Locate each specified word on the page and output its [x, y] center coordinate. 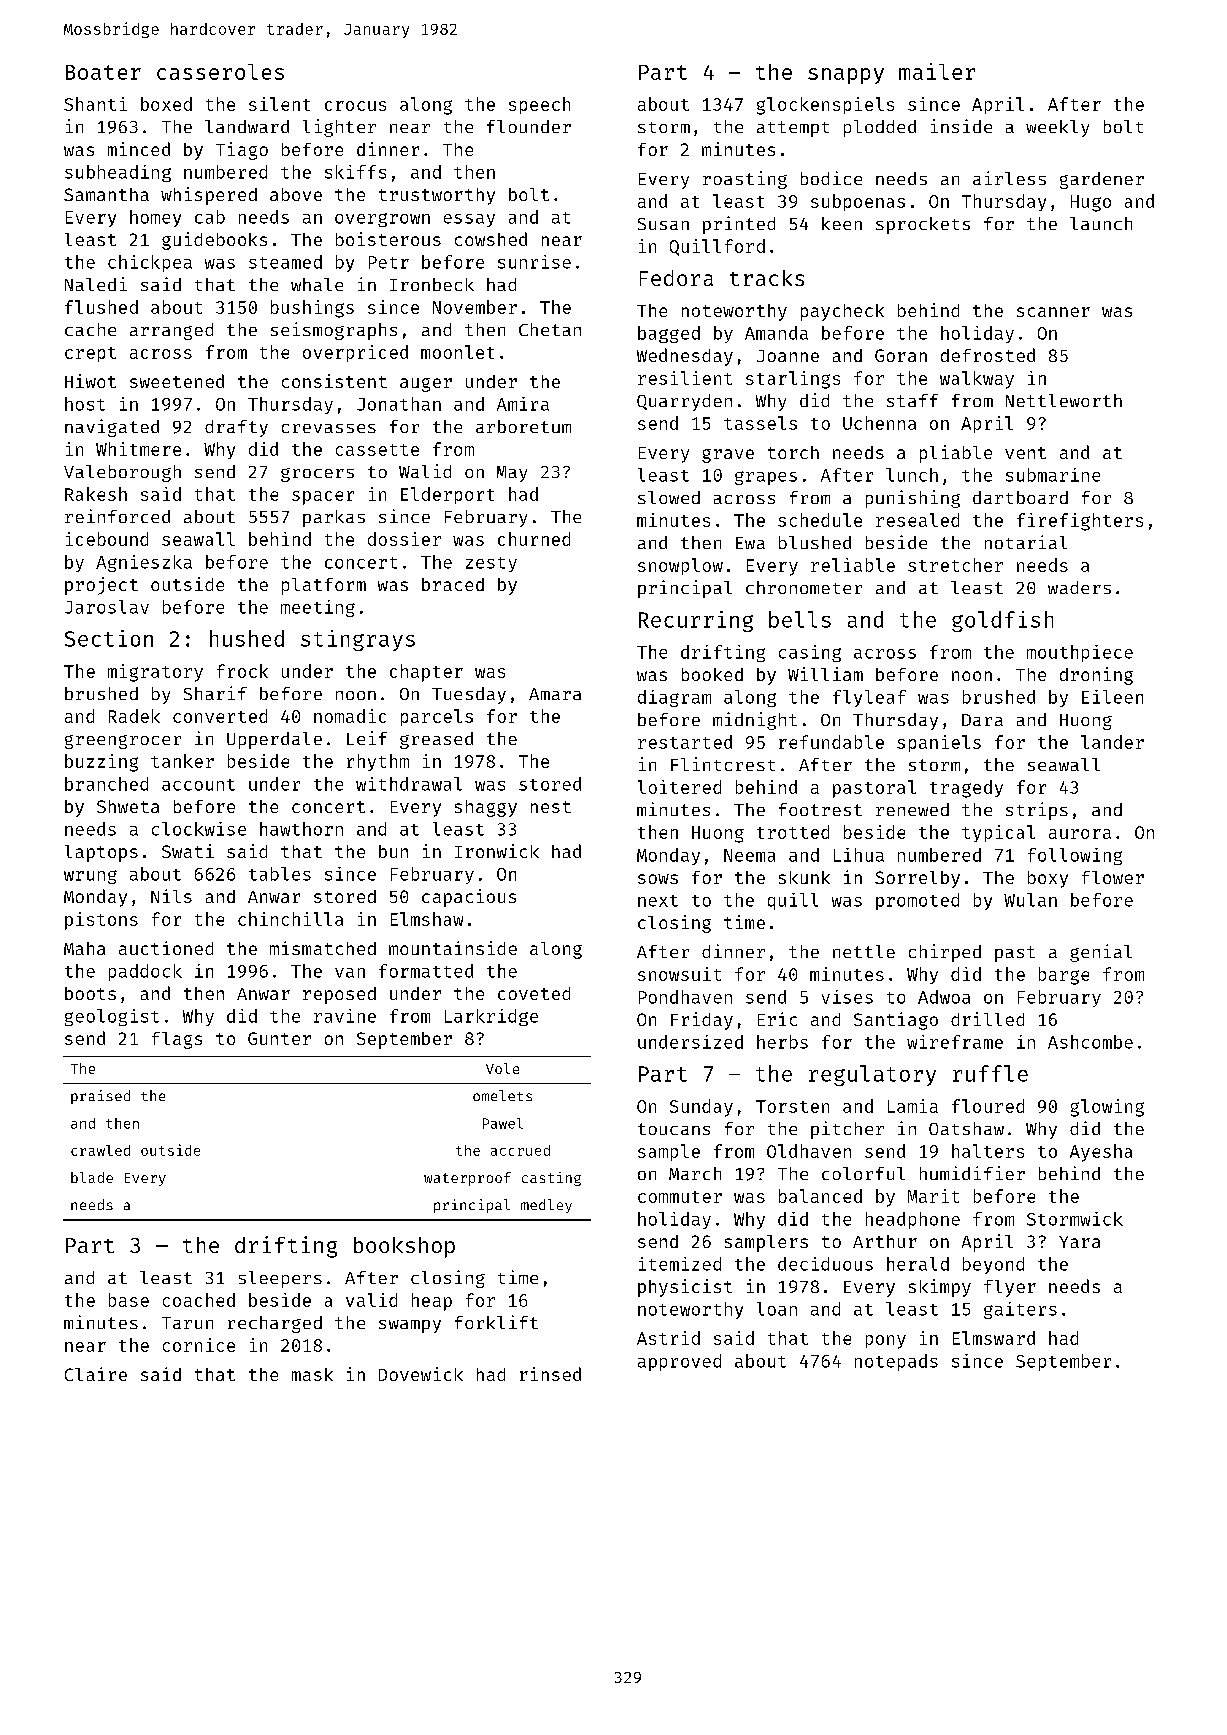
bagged [669, 334]
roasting [745, 180]
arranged [171, 331]
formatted [426, 971]
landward [247, 126]
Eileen [1112, 697]
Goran [901, 355]
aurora [1080, 834]
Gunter [279, 1038]
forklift [496, 1322]
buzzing [101, 763]
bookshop [404, 1247]
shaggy [486, 808]
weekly [1057, 128]
